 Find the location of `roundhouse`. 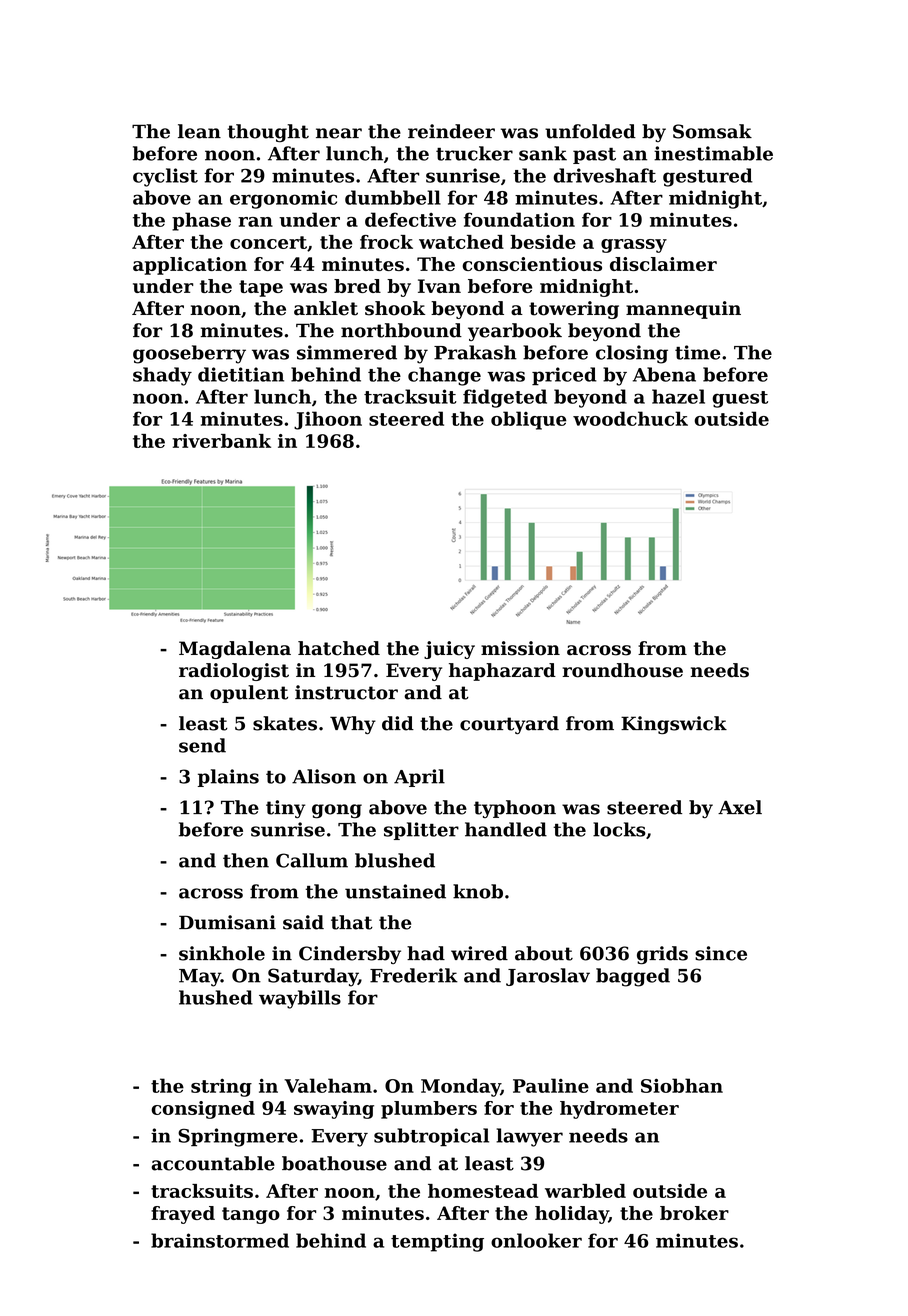

roundhouse is located at coordinates (622, 670).
